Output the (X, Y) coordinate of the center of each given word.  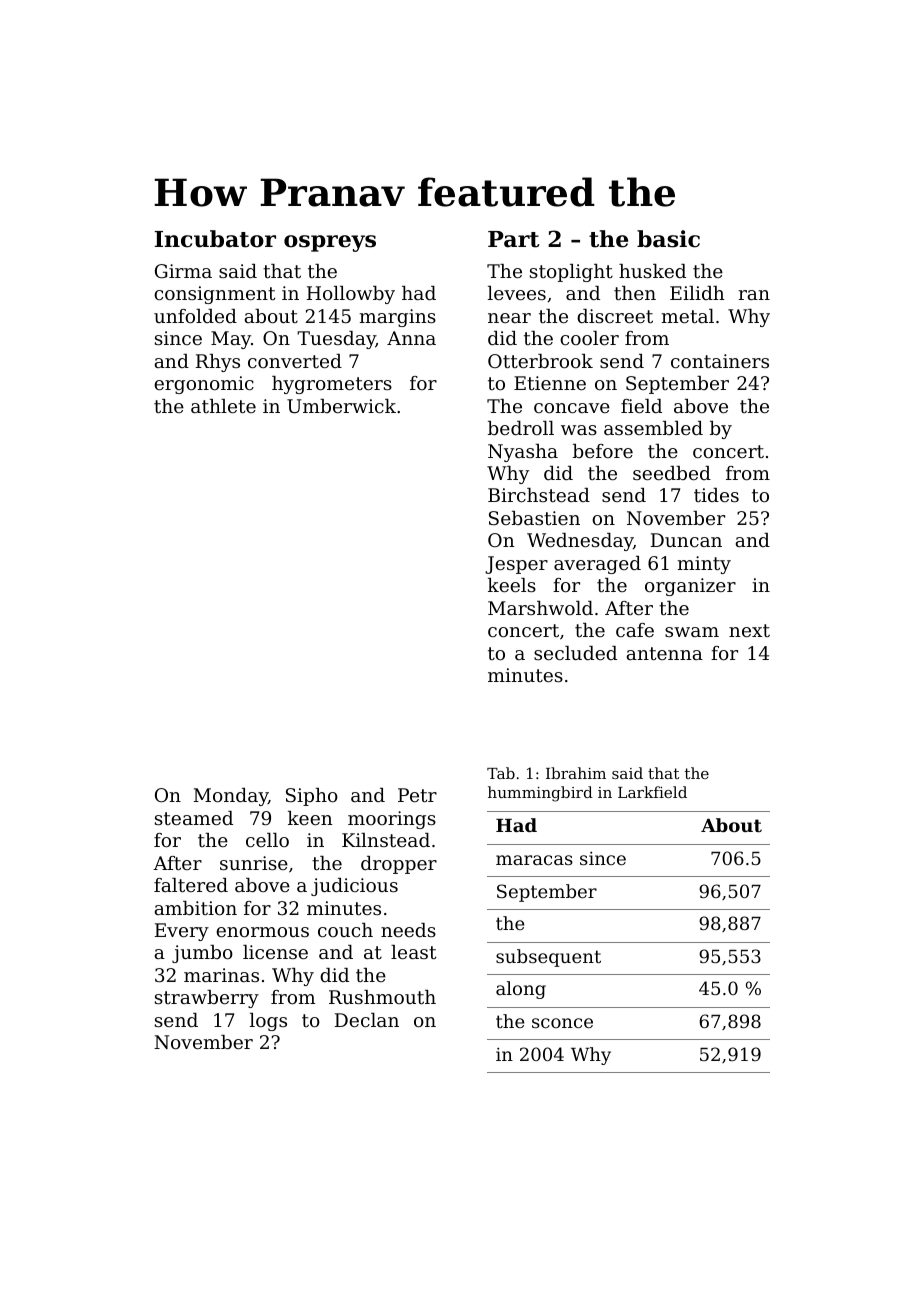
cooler (589, 338)
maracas (534, 860)
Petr (417, 795)
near (509, 318)
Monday (231, 797)
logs (268, 1022)
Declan (367, 1020)
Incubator (215, 239)
